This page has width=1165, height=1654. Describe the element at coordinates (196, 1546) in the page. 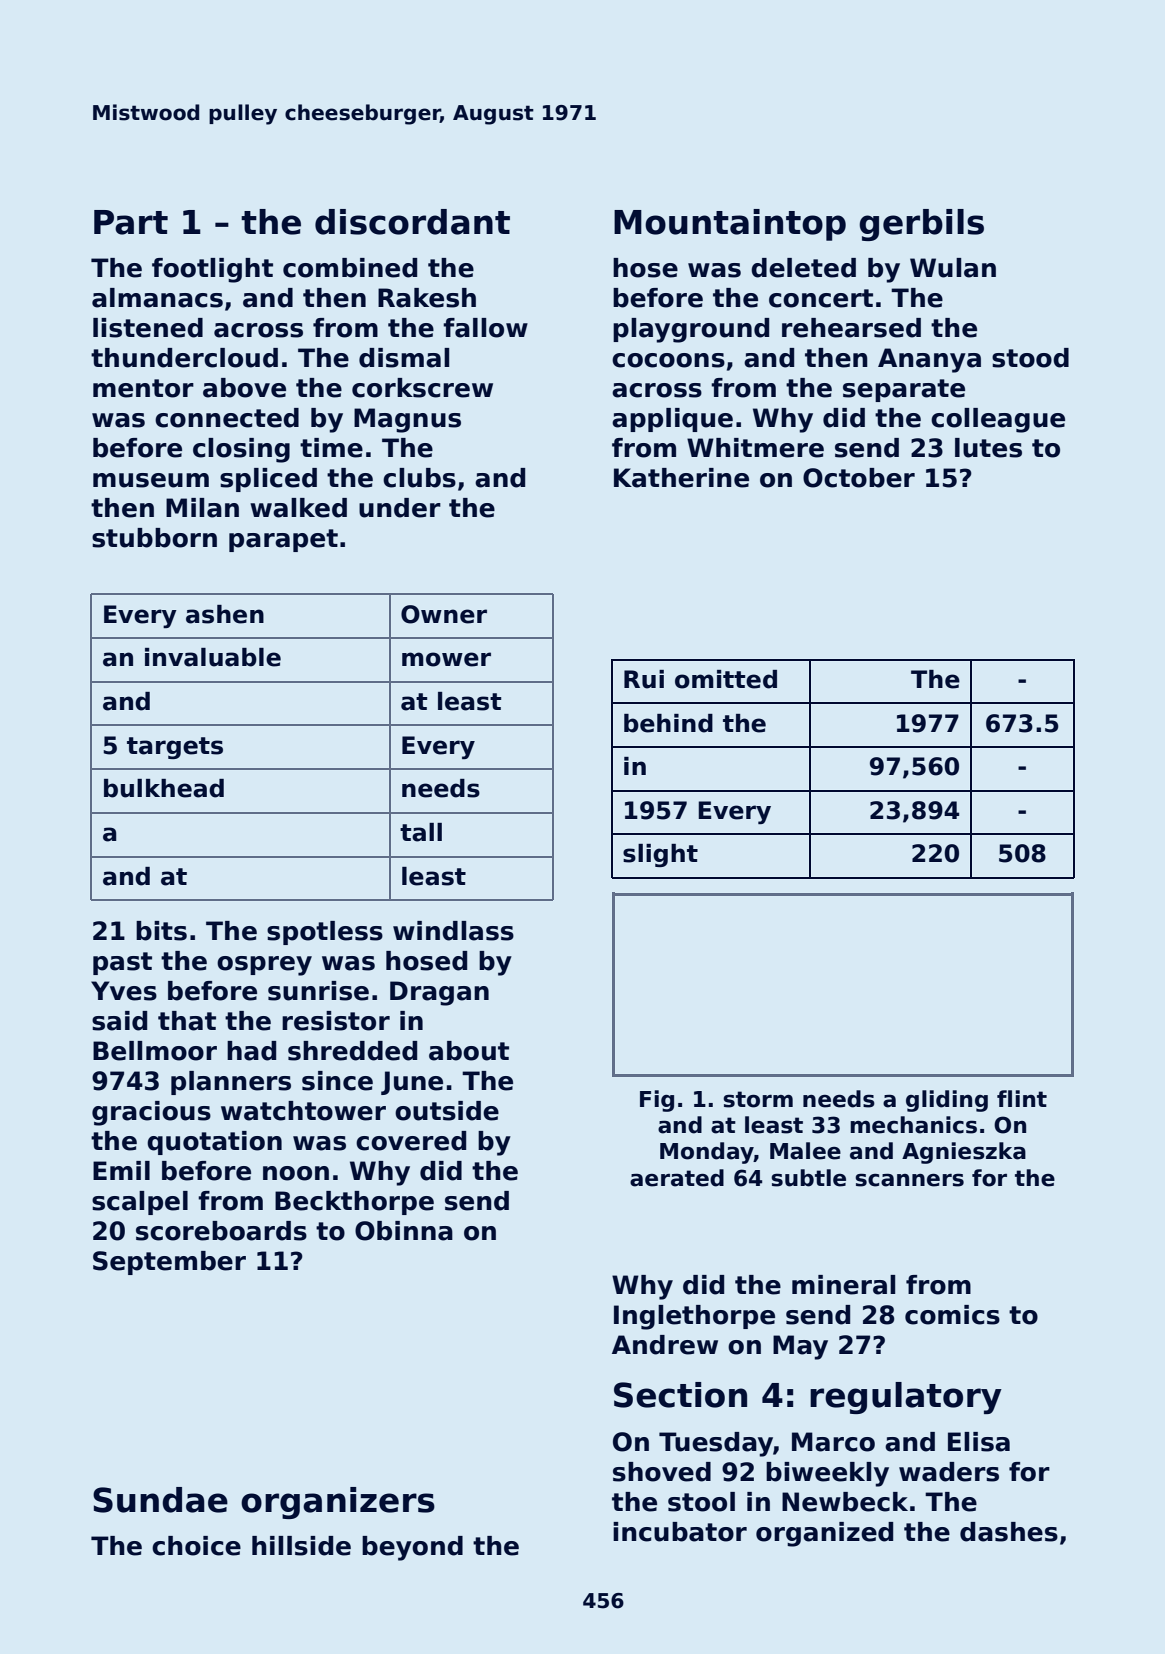

I see `choice` at that location.
